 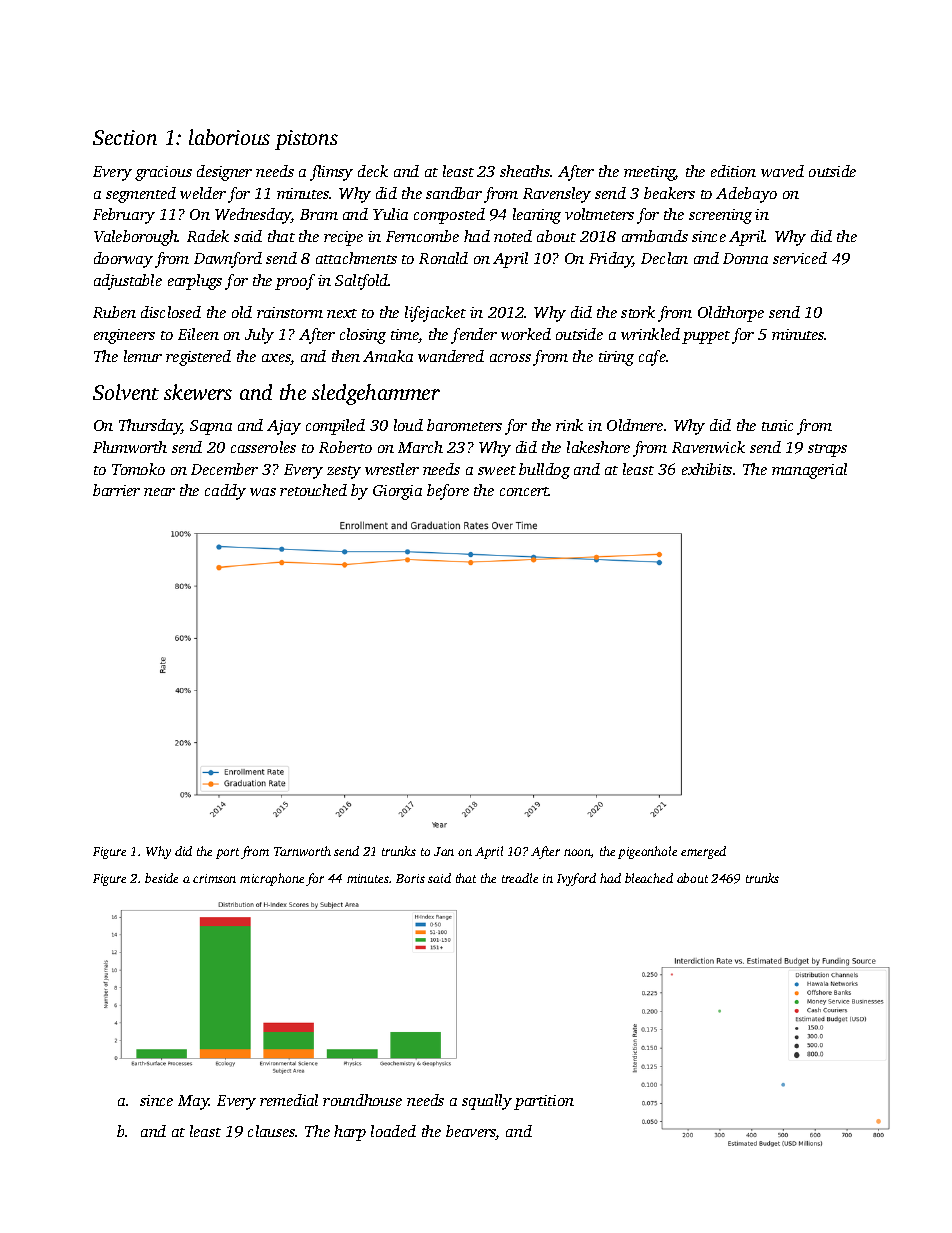 I want to click on tunic, so click(x=777, y=425).
